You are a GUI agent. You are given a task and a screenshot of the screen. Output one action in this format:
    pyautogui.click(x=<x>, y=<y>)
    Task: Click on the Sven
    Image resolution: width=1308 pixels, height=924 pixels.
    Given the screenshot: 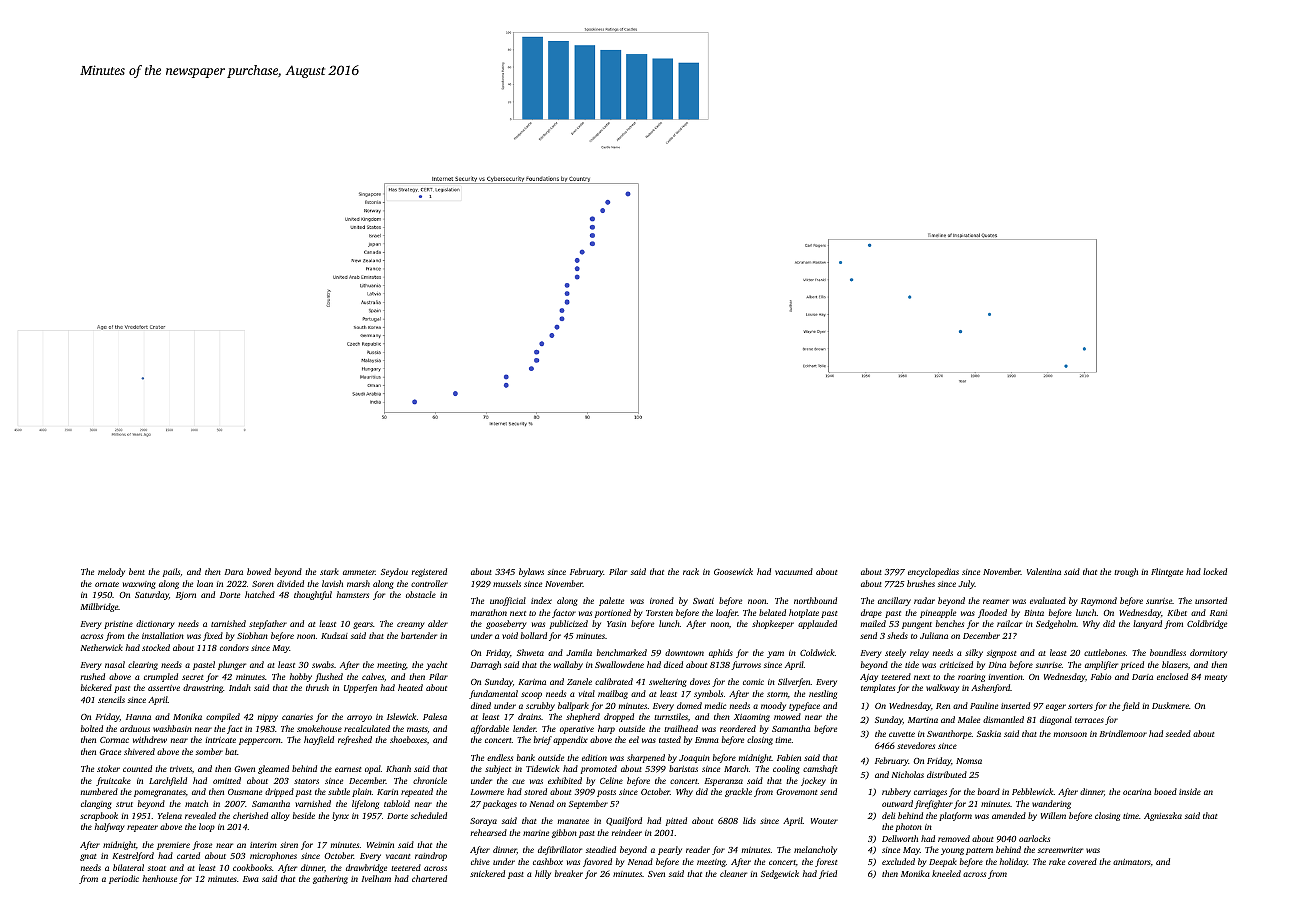 What is the action you would take?
    pyautogui.click(x=656, y=874)
